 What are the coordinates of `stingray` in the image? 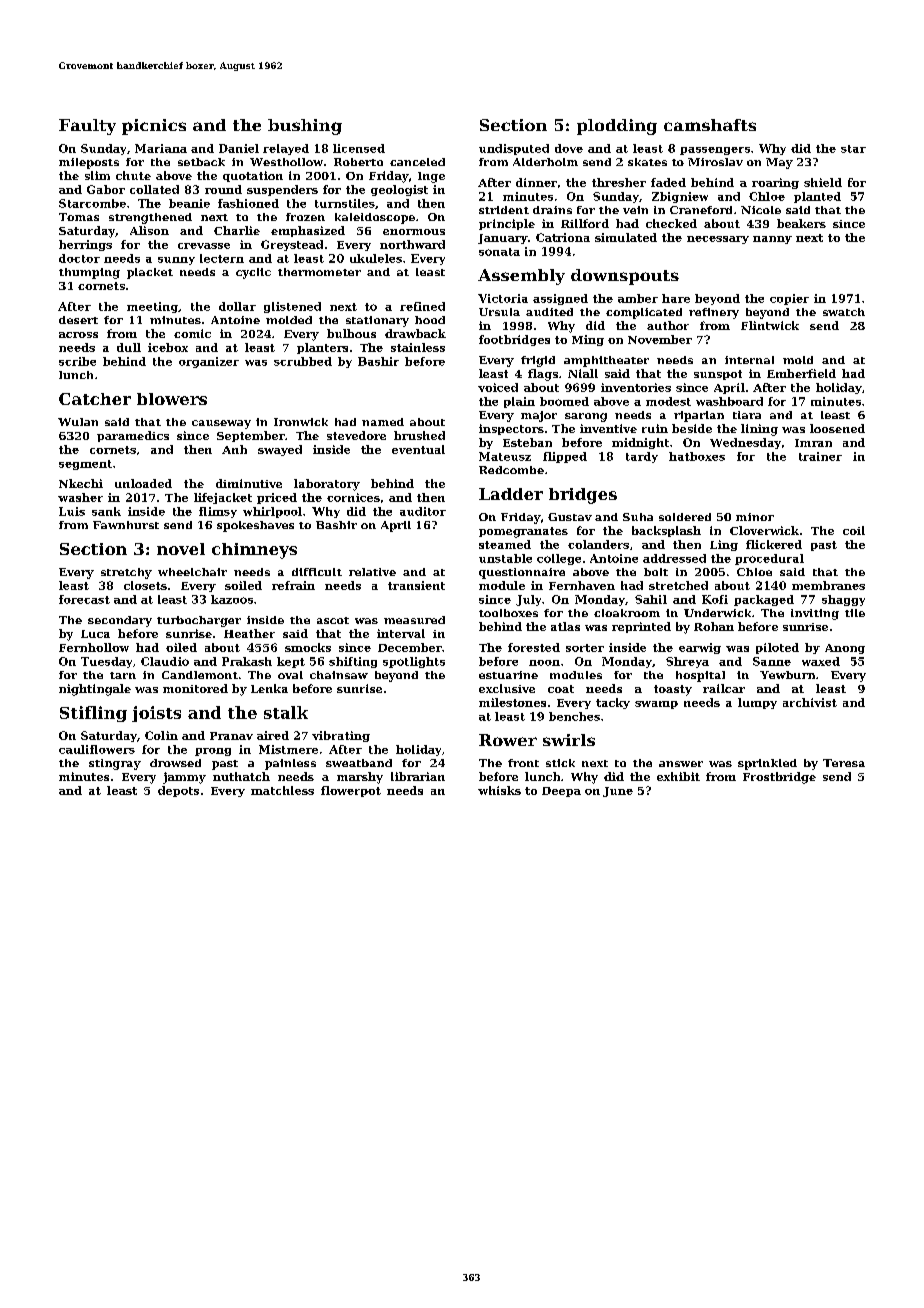 It's located at (115, 764).
